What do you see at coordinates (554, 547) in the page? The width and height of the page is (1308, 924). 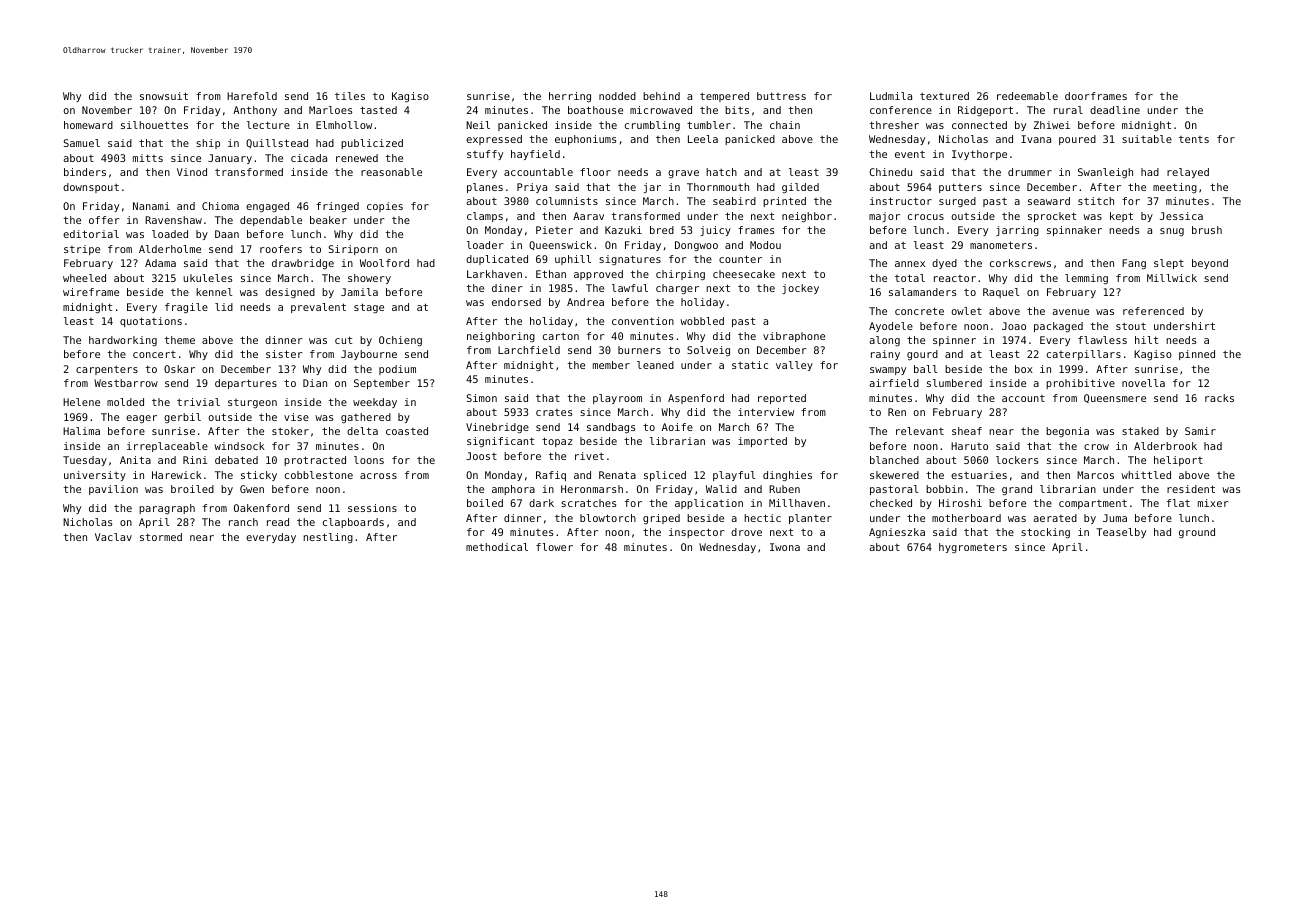 I see `flower` at bounding box center [554, 547].
